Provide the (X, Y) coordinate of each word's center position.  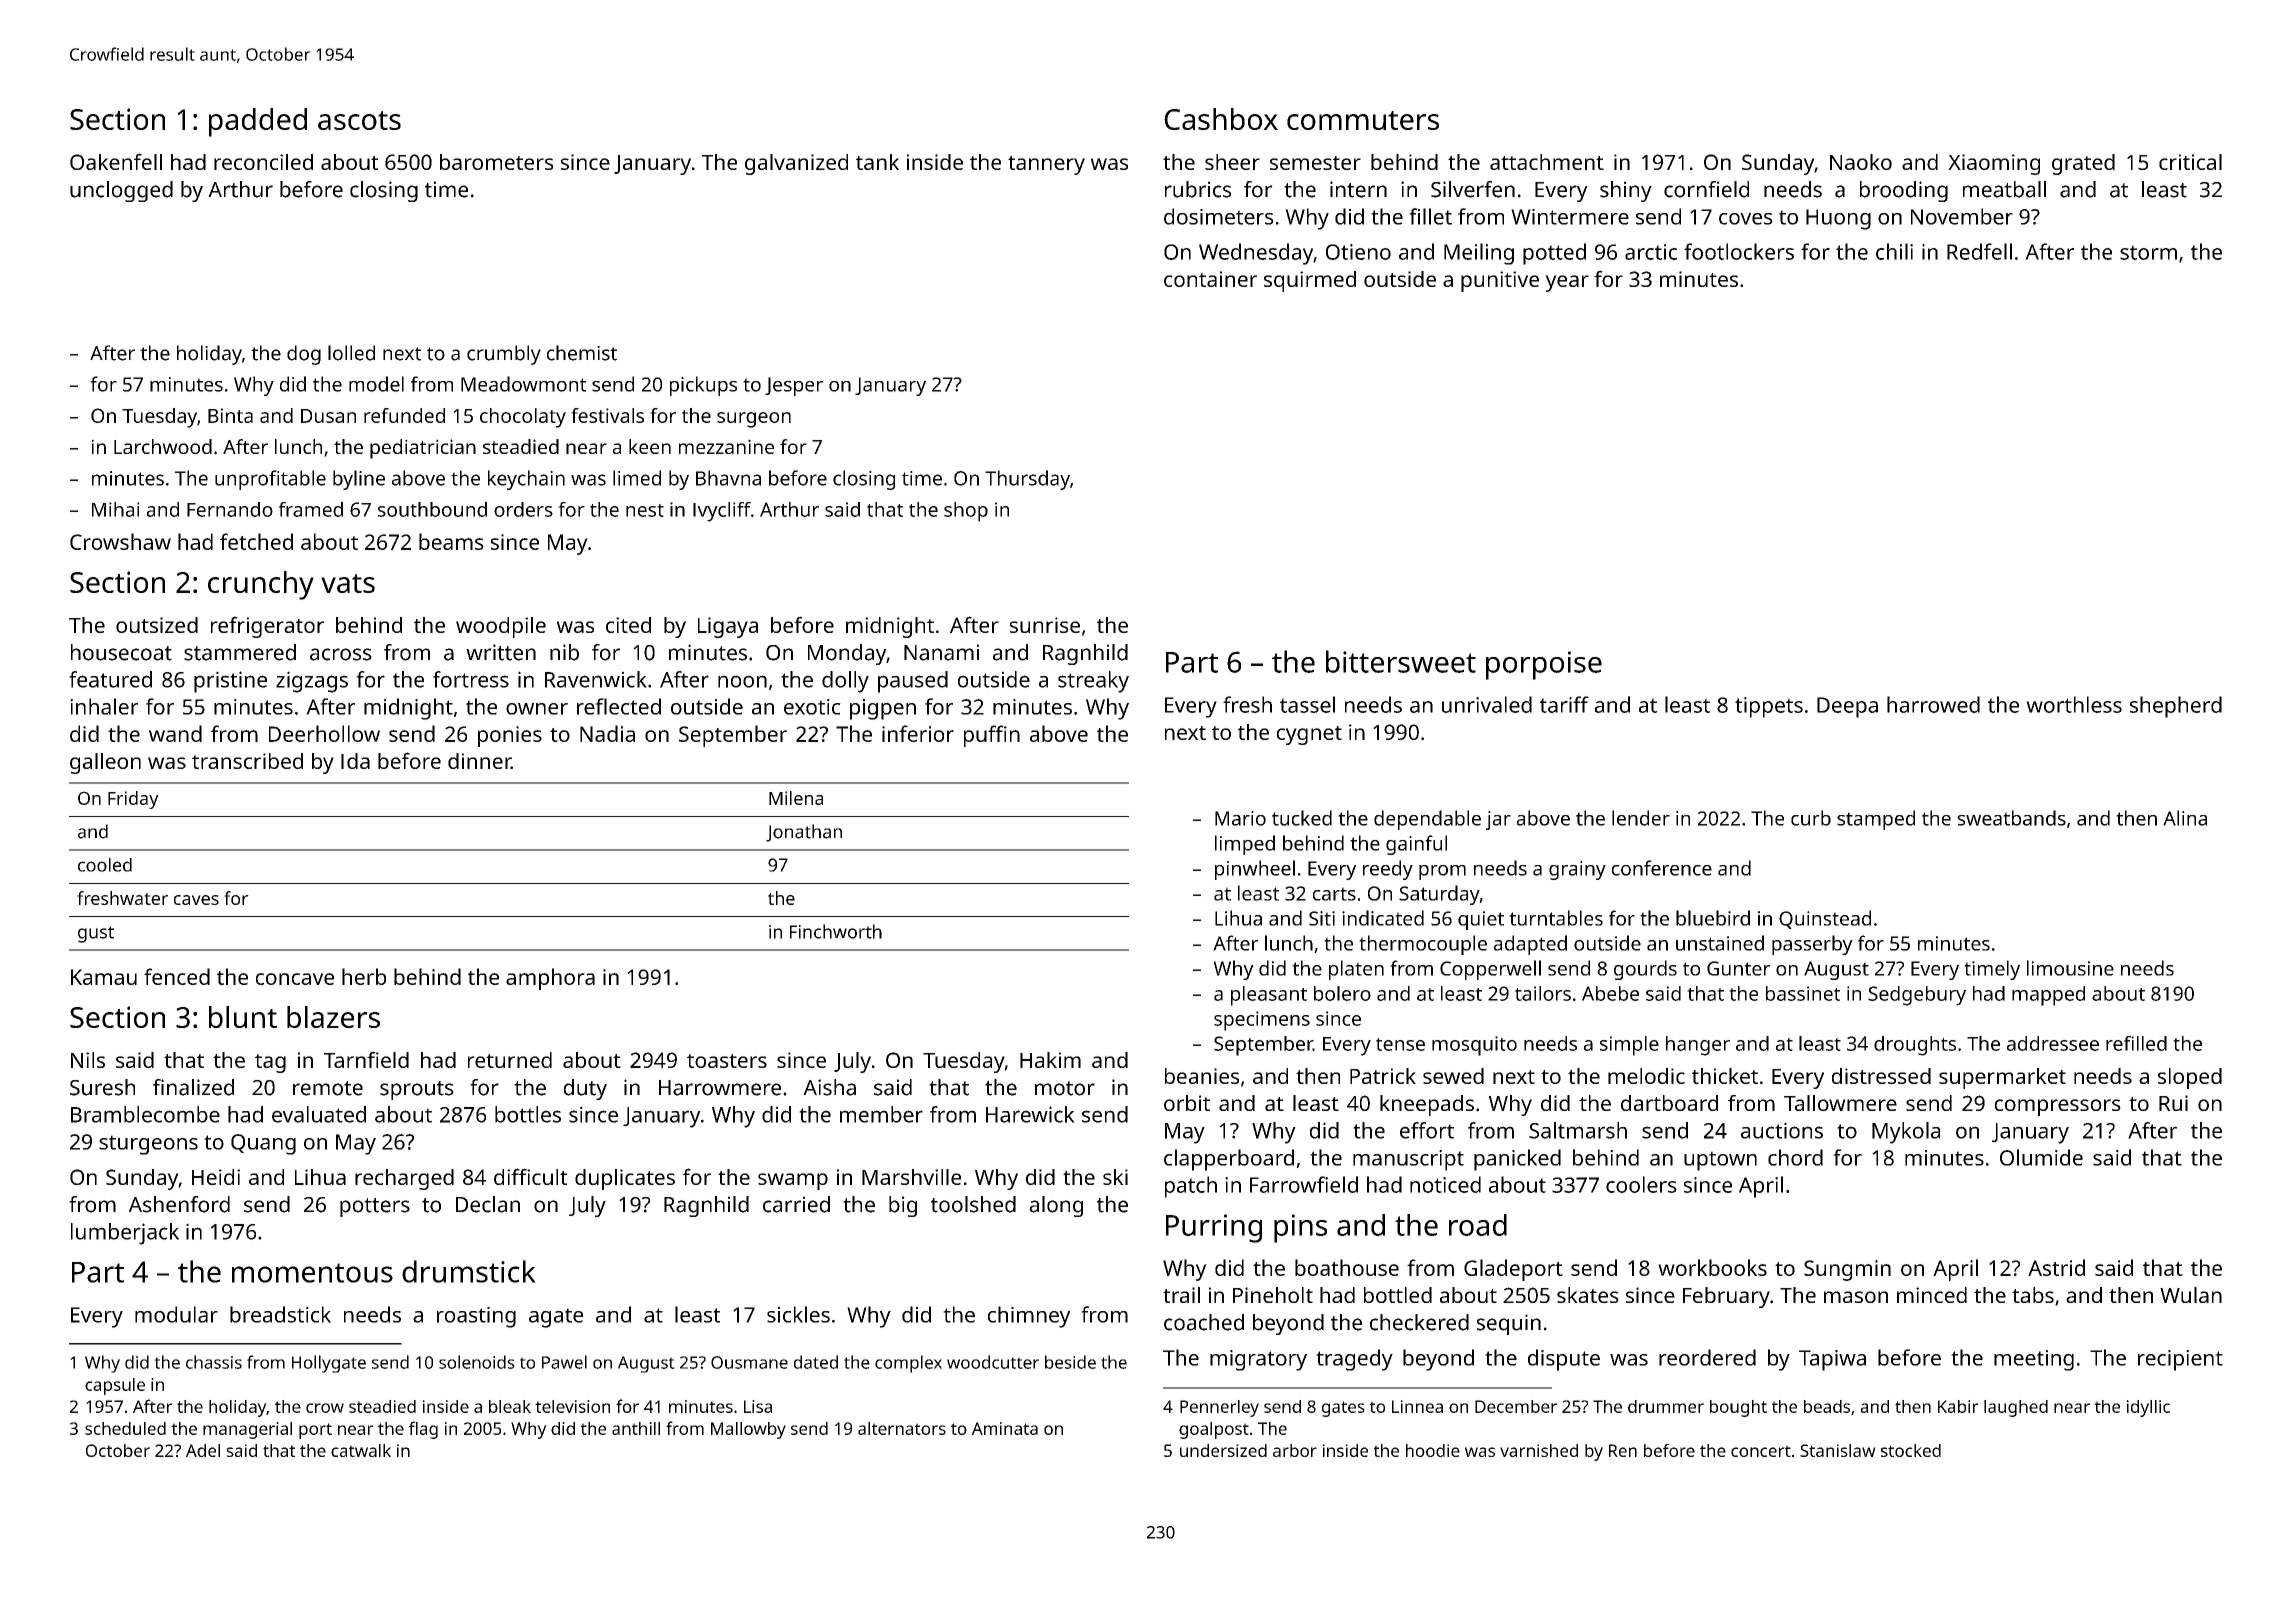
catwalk (361, 1450)
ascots (359, 120)
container (1210, 279)
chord (1795, 1157)
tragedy (1354, 1360)
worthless (2074, 704)
